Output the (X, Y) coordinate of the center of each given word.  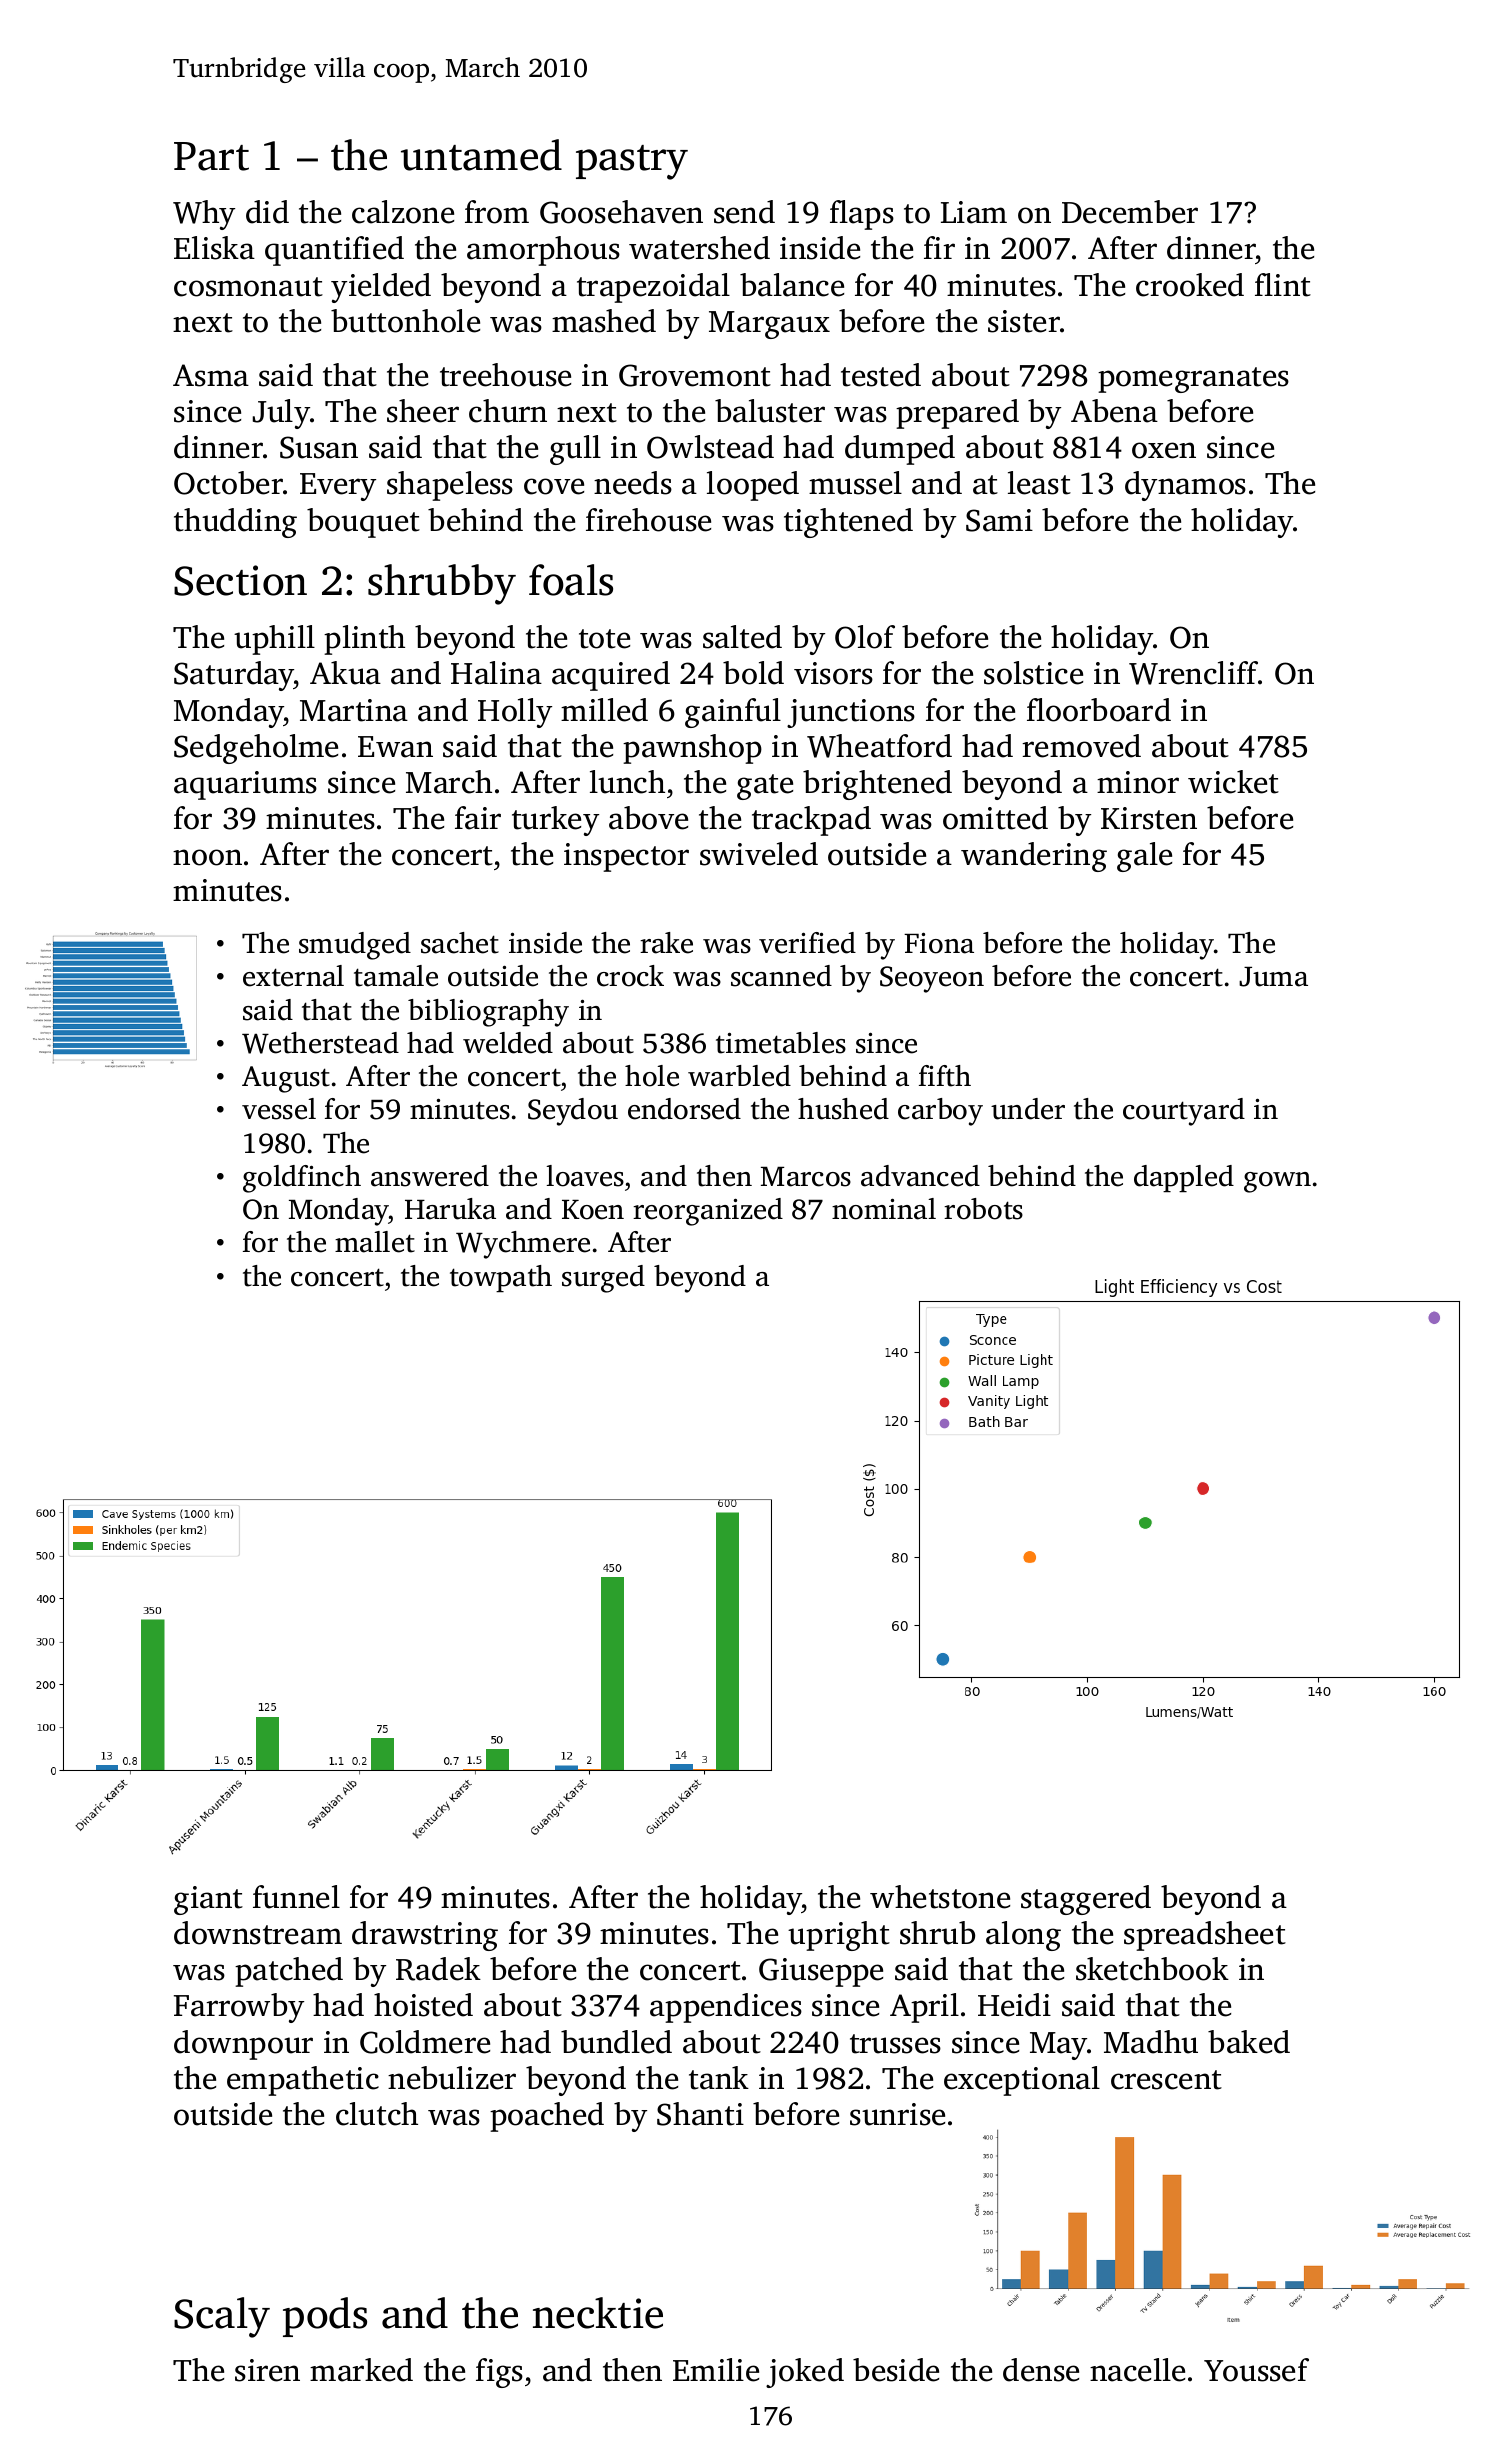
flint (1283, 285)
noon (207, 857)
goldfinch (302, 1179)
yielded (381, 288)
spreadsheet (1205, 1936)
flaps (862, 215)
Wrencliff (1194, 673)
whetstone (940, 1897)
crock (630, 976)
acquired (611, 676)
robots (983, 1209)
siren (267, 2370)
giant (208, 1900)
